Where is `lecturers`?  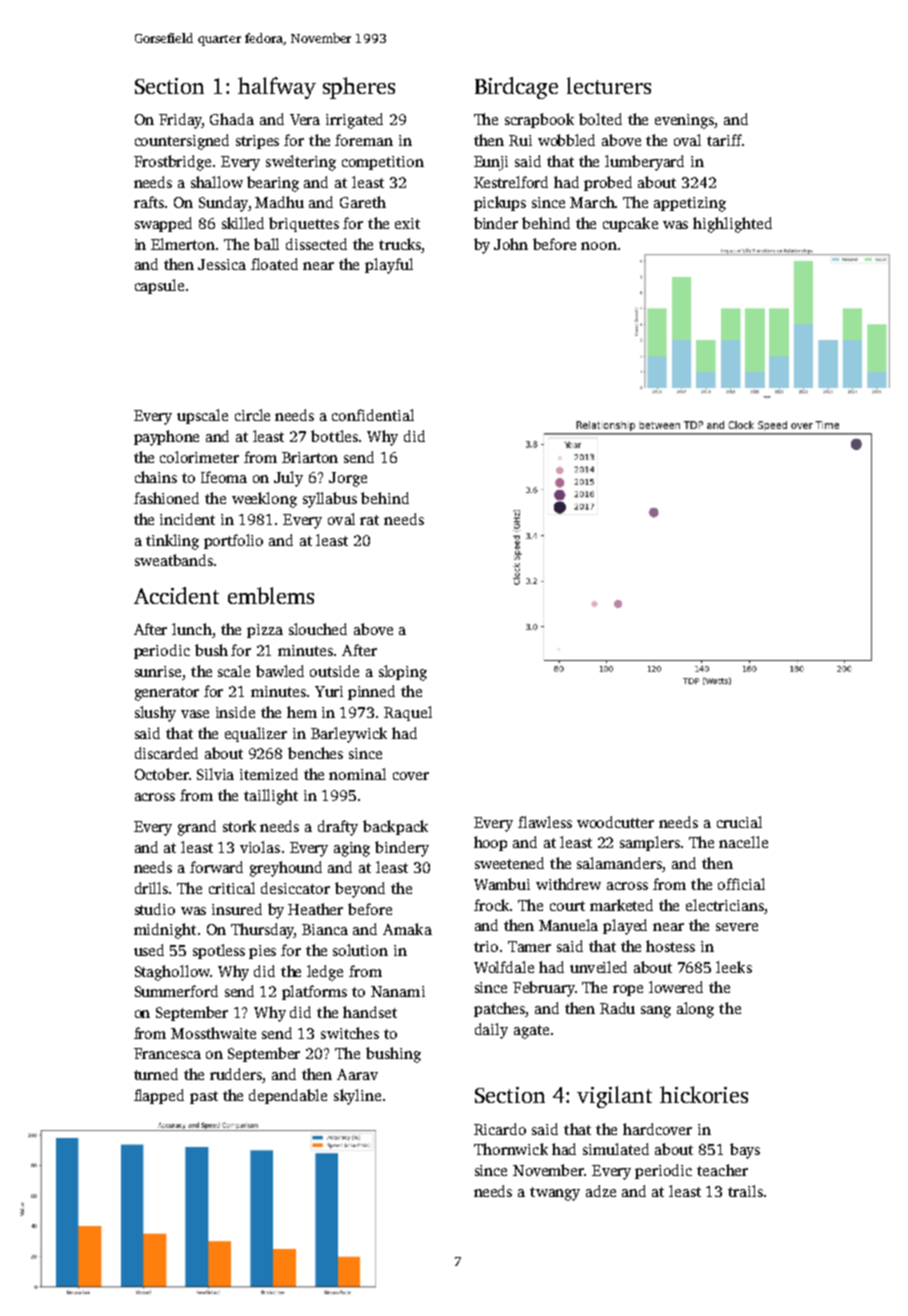 lecturers is located at coordinates (609, 85).
